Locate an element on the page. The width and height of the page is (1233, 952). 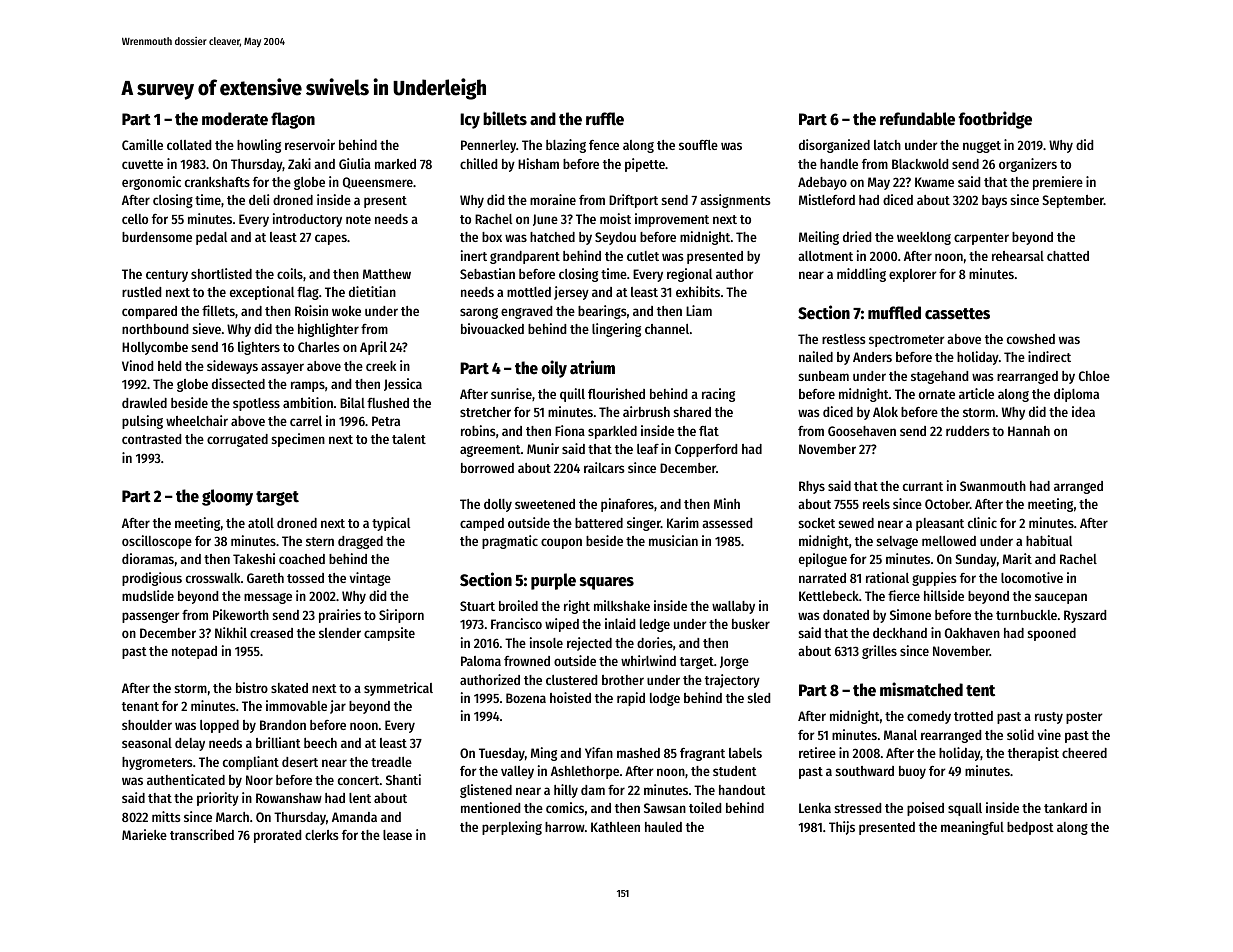
Roisin is located at coordinates (311, 310).
